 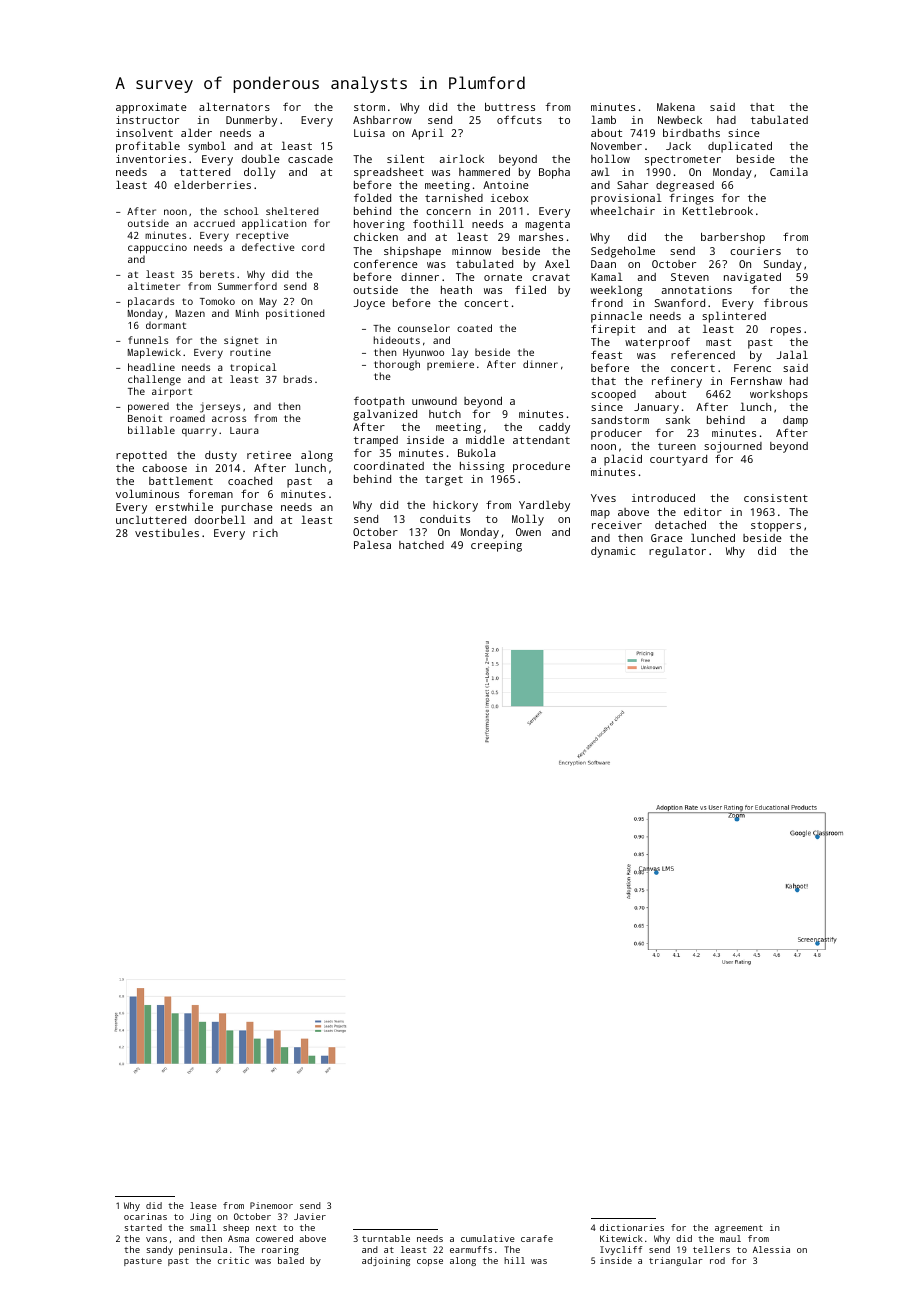 What do you see at coordinates (372, 544) in the screenshot?
I see `Palesa` at bounding box center [372, 544].
